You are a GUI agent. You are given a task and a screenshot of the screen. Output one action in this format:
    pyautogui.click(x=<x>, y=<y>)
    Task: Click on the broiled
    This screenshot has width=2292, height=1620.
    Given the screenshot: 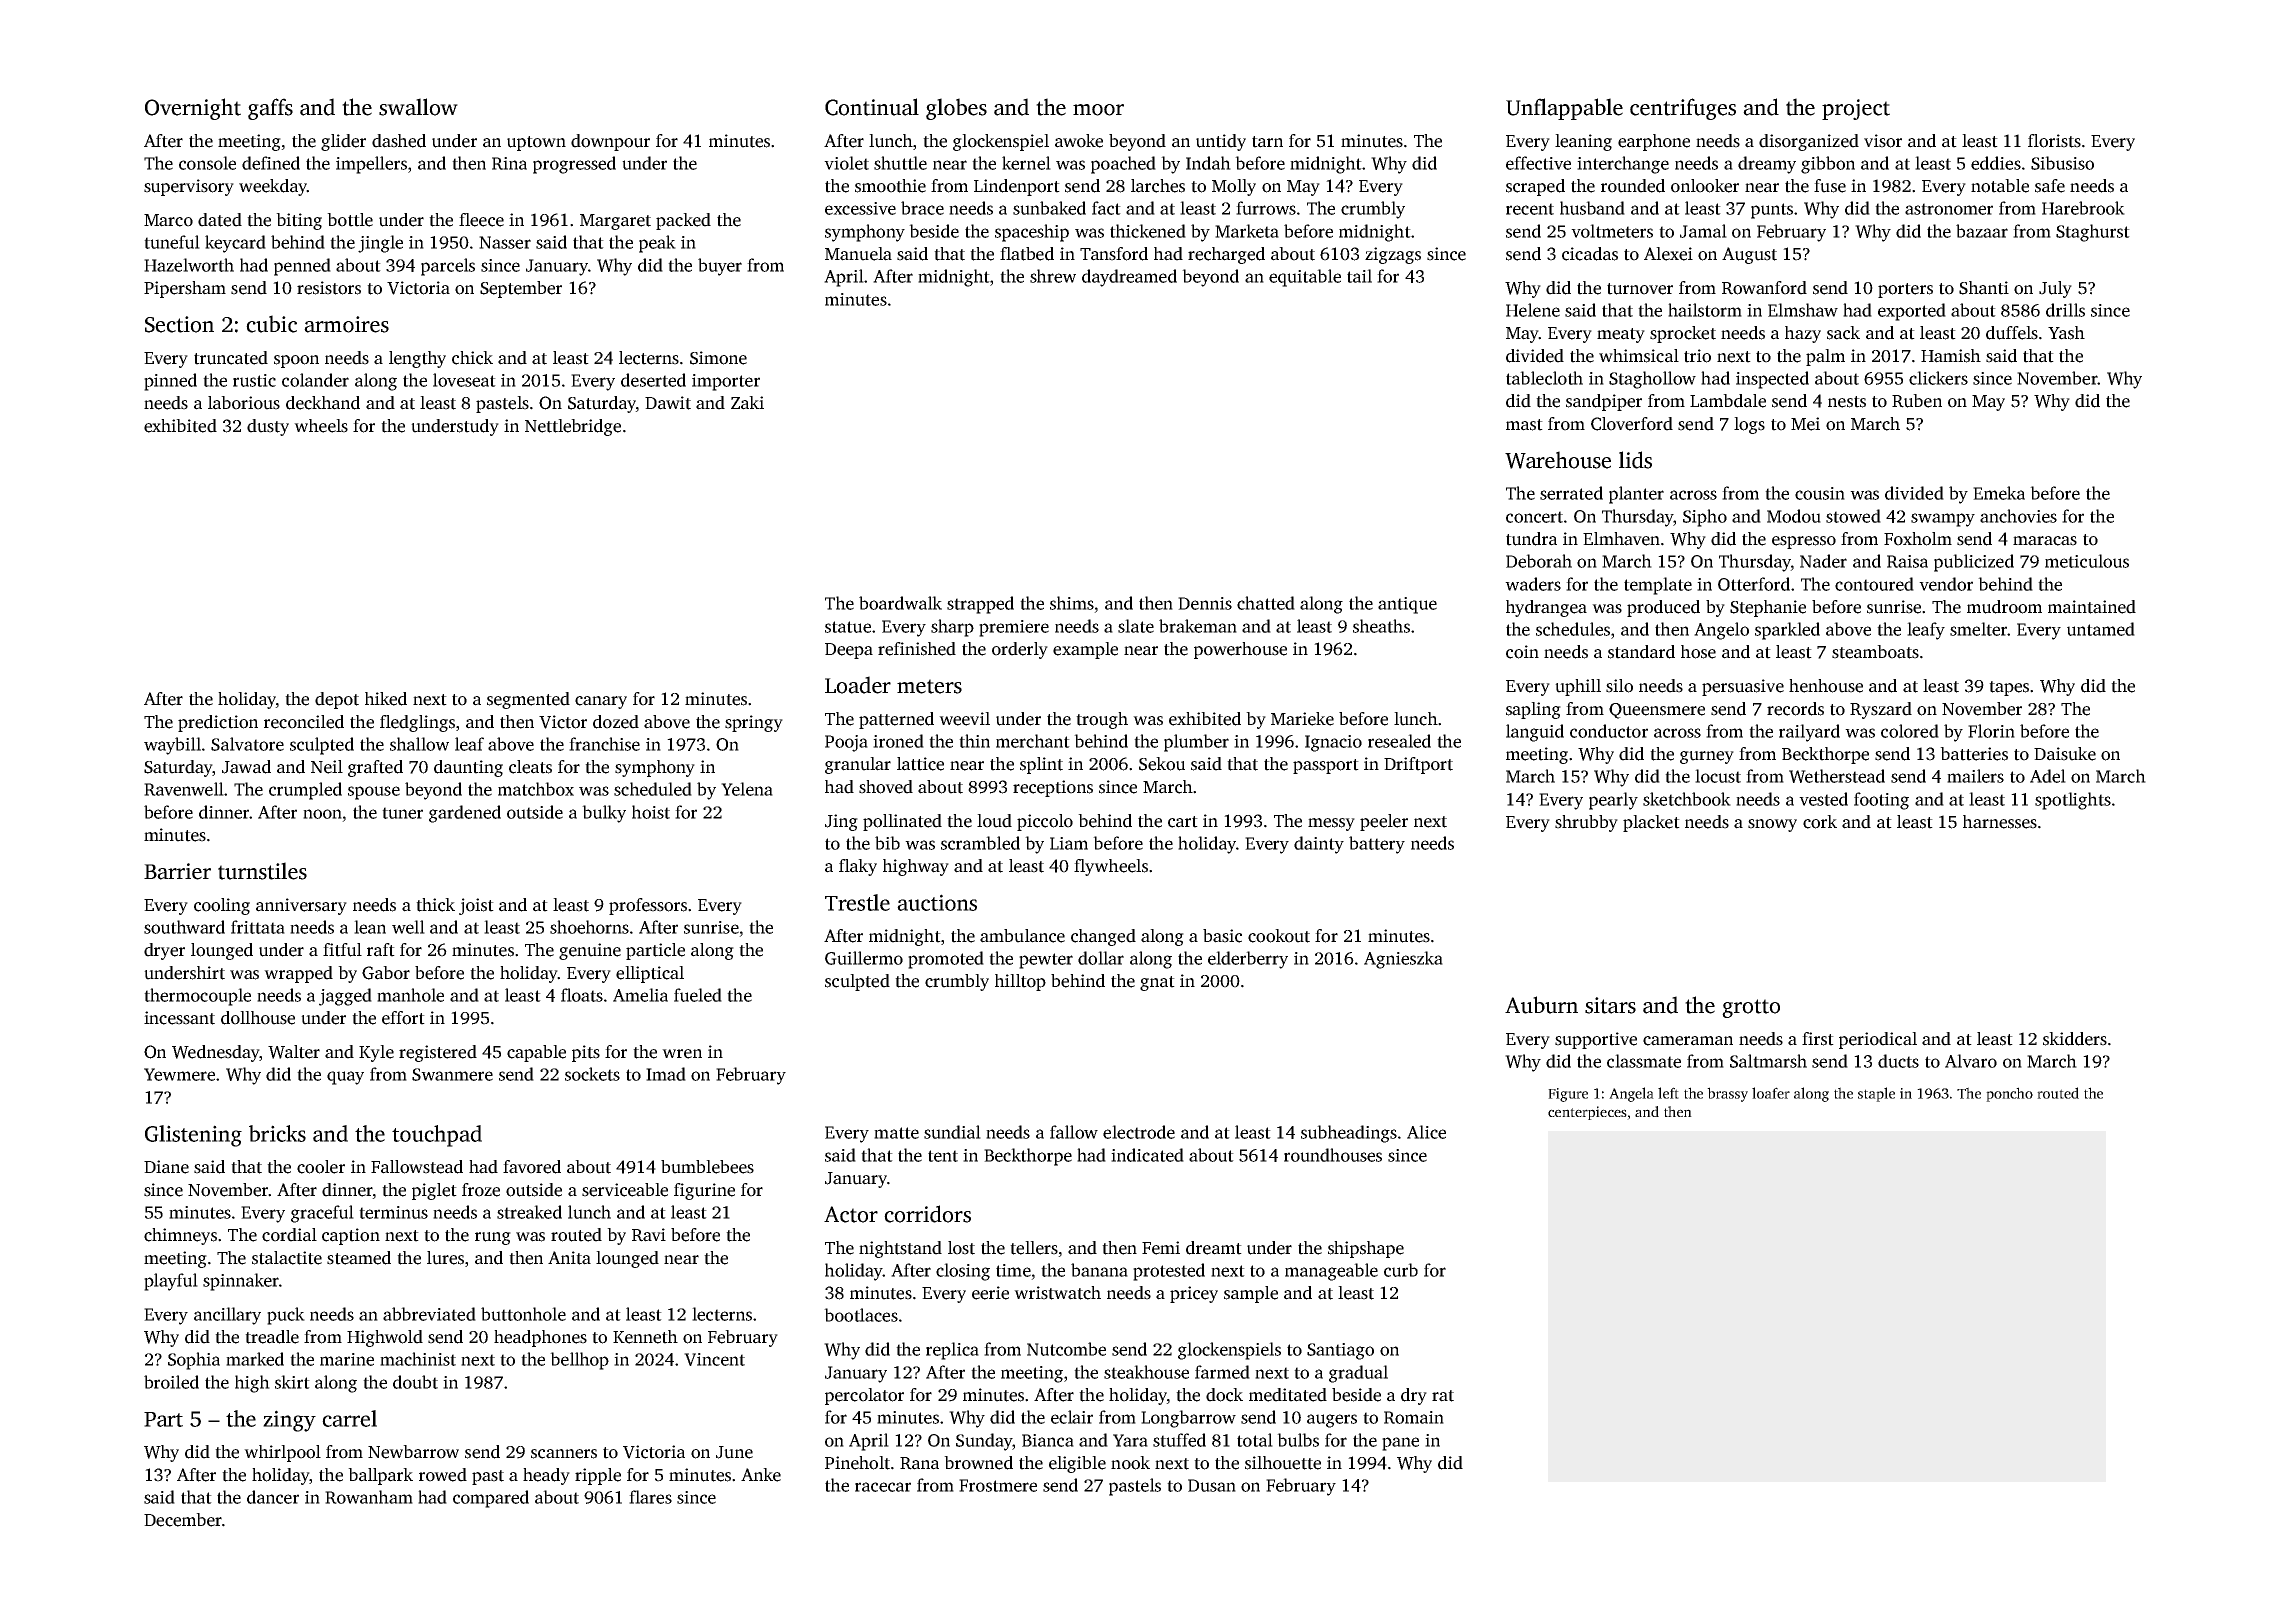 What is the action you would take?
    pyautogui.click(x=171, y=1382)
